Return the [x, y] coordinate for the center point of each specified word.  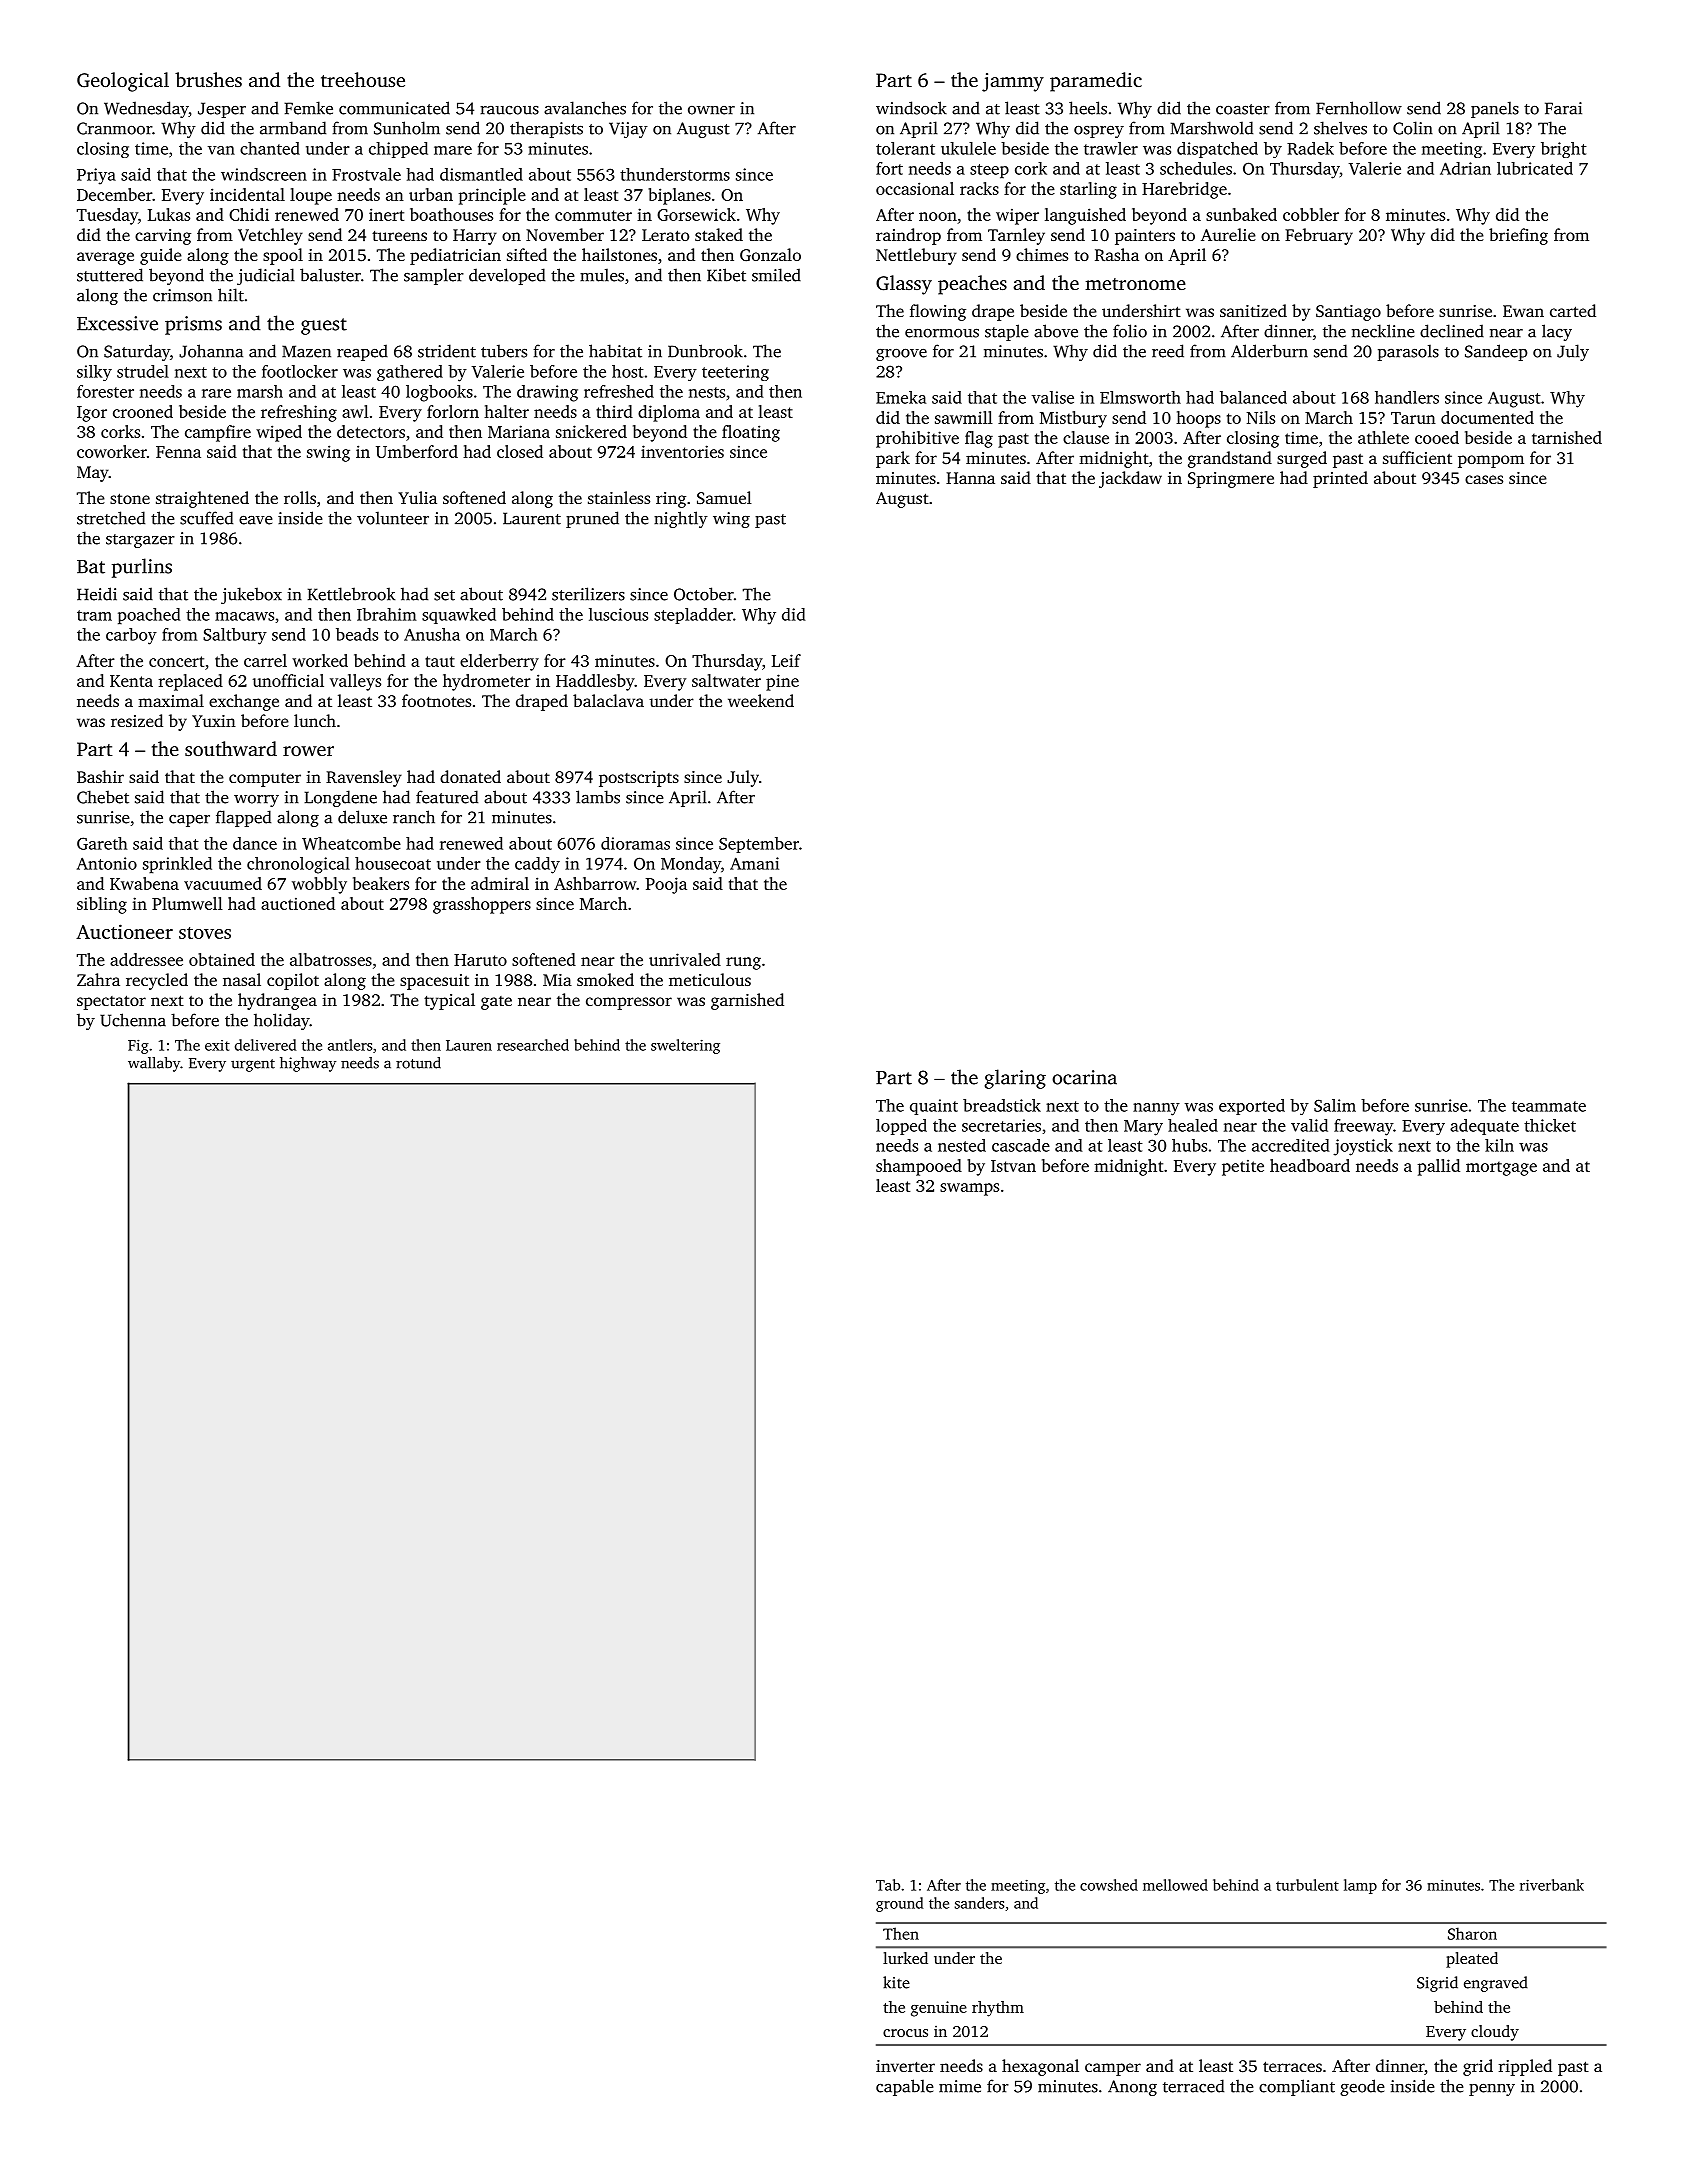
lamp [1360, 1886]
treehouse [363, 79]
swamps [969, 1189]
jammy [1013, 82]
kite [896, 1982]
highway [308, 1064]
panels [1495, 109]
